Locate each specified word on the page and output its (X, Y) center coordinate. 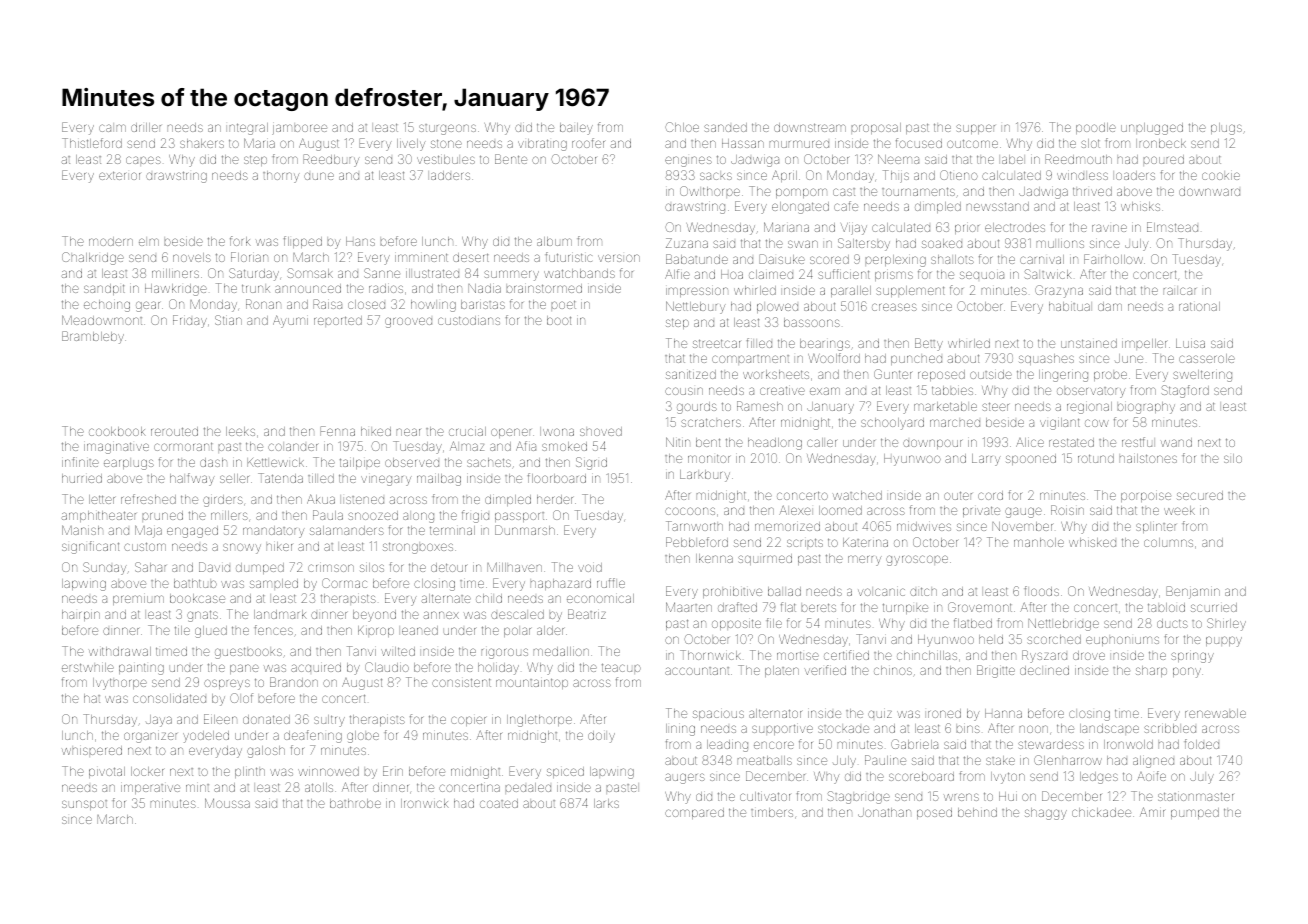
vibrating (542, 145)
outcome (972, 143)
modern (111, 241)
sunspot (84, 805)
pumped (1195, 813)
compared (694, 813)
